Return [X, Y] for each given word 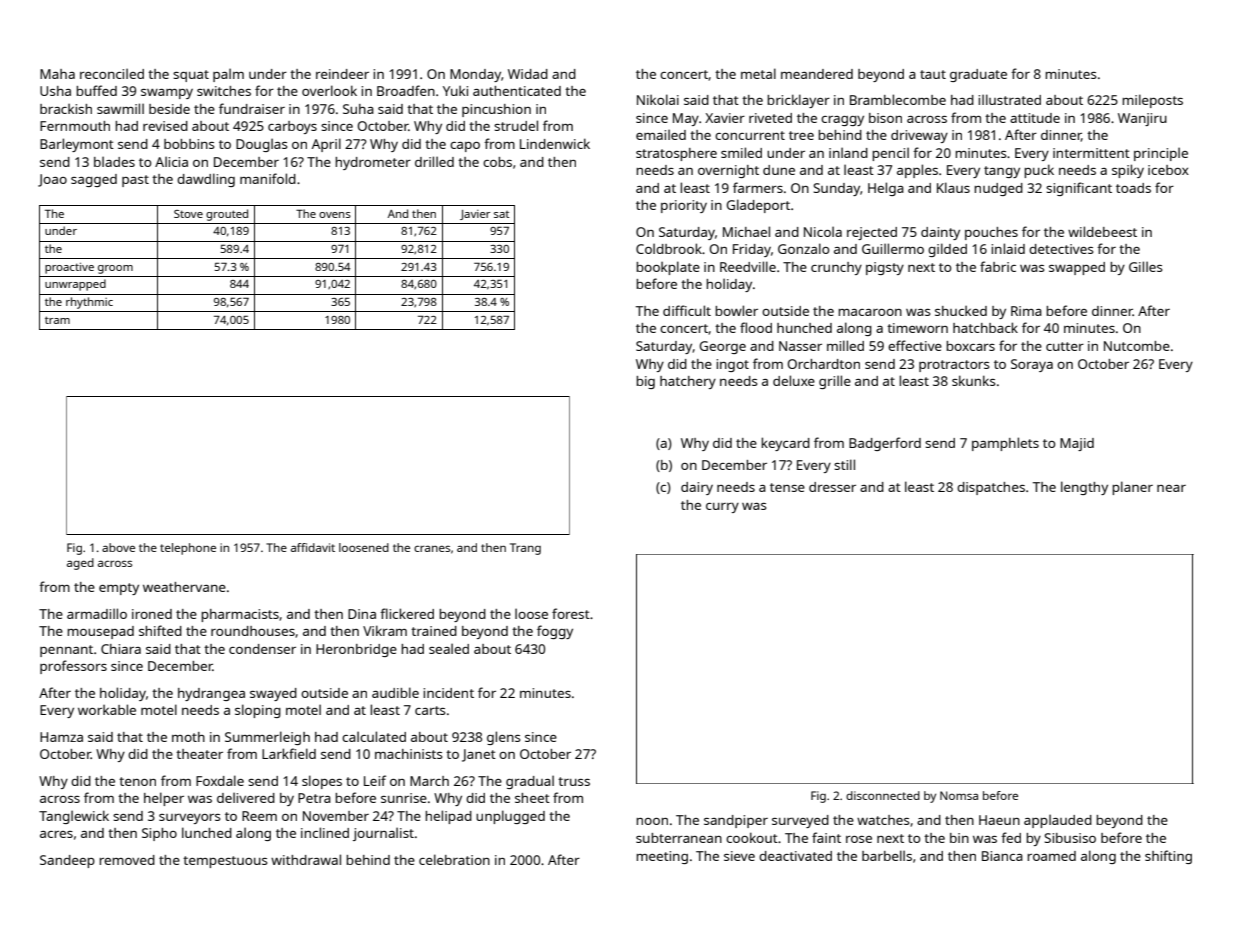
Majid [1077, 444]
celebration [454, 859]
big [645, 382]
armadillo [97, 613]
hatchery [688, 382]
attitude [1035, 118]
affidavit [313, 547]
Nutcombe [1137, 346]
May [686, 119]
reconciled [112, 73]
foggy [555, 632]
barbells [887, 855]
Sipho [159, 834]
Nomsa [959, 795]
